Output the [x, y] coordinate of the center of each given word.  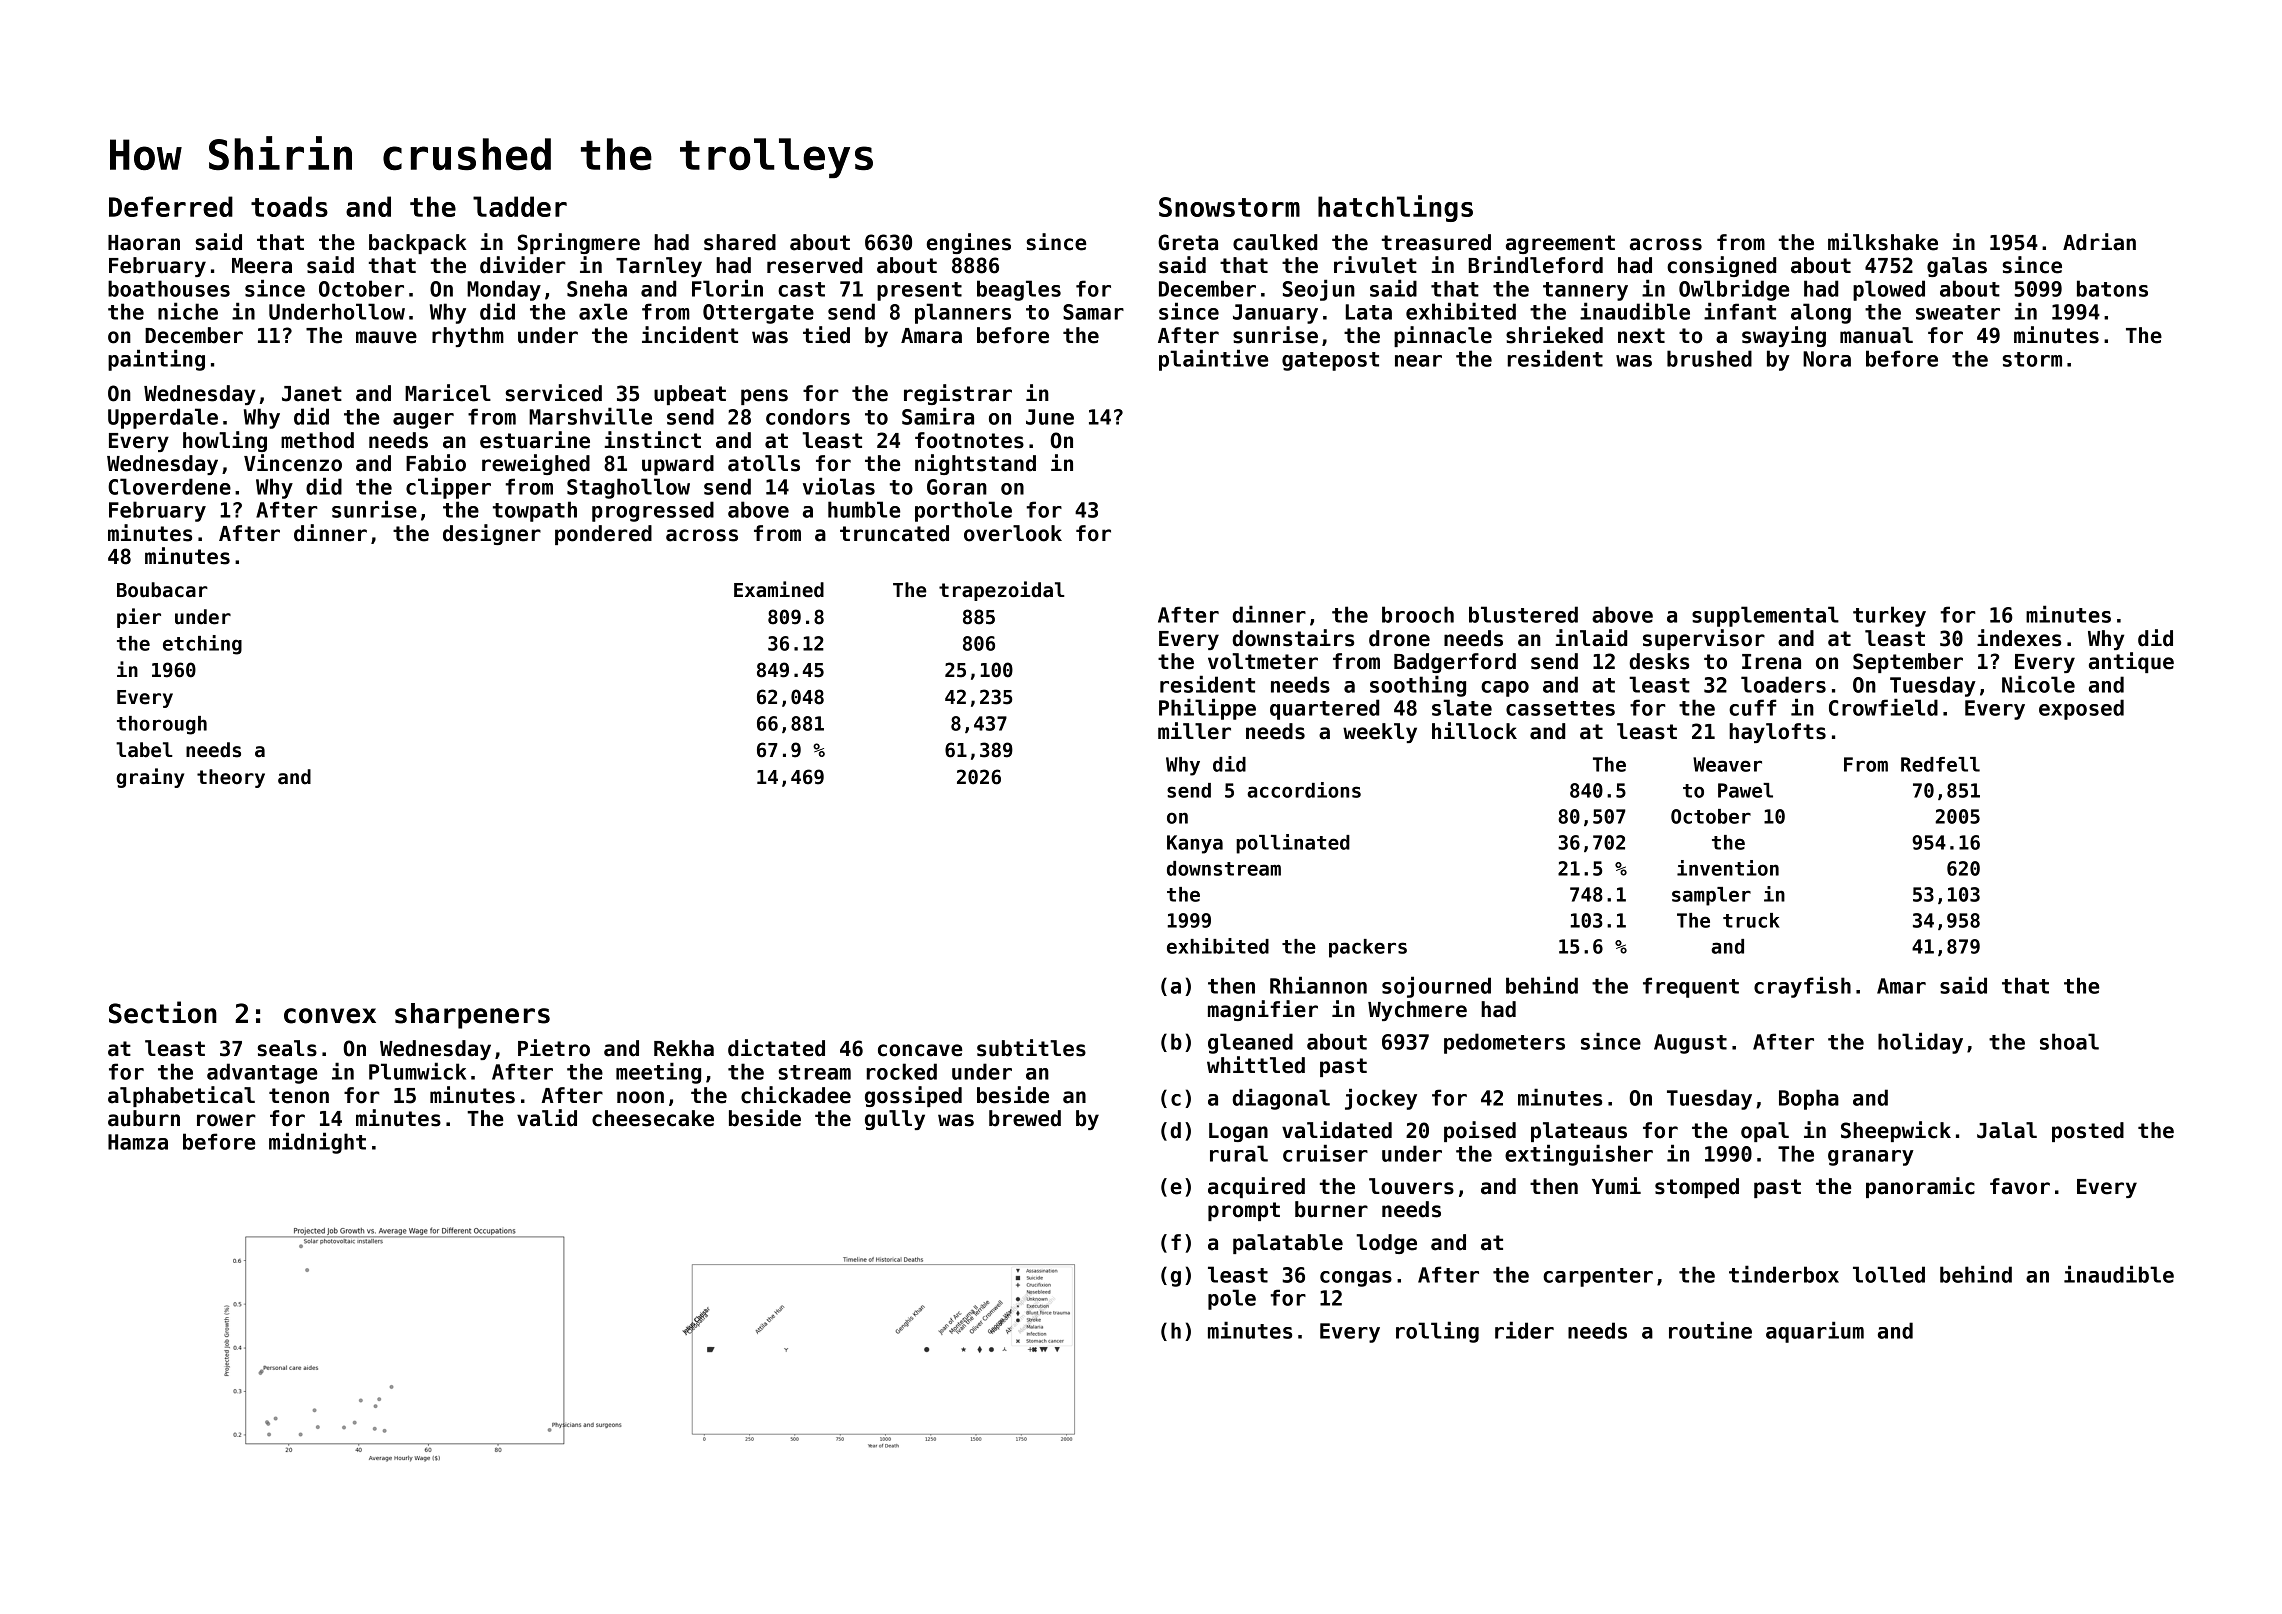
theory [231, 778]
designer [492, 534]
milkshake [1883, 242]
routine [1710, 1330]
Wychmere [1417, 1011]
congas [1356, 1279]
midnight [317, 1143]
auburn [144, 1118]
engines [968, 243]
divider [523, 265]
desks [1659, 661]
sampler [1711, 896]
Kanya [1195, 844]
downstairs [1293, 638]
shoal [2069, 1041]
